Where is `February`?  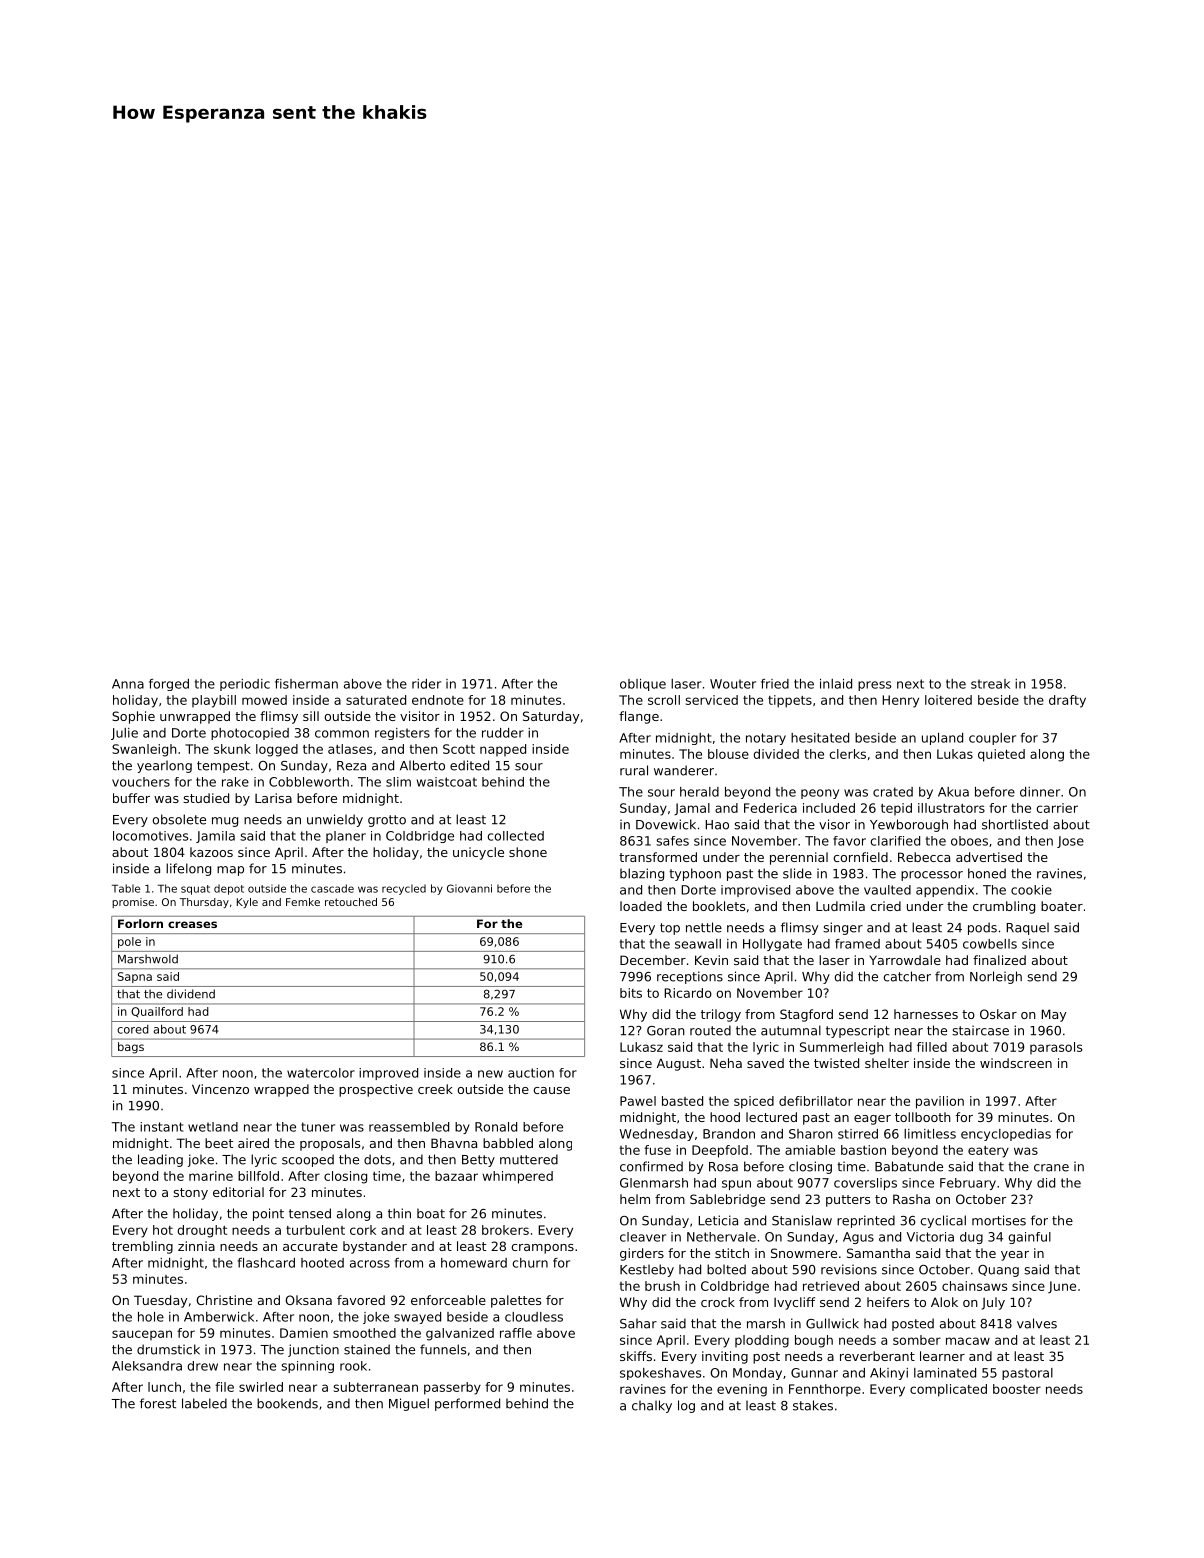
February is located at coordinates (968, 1184).
